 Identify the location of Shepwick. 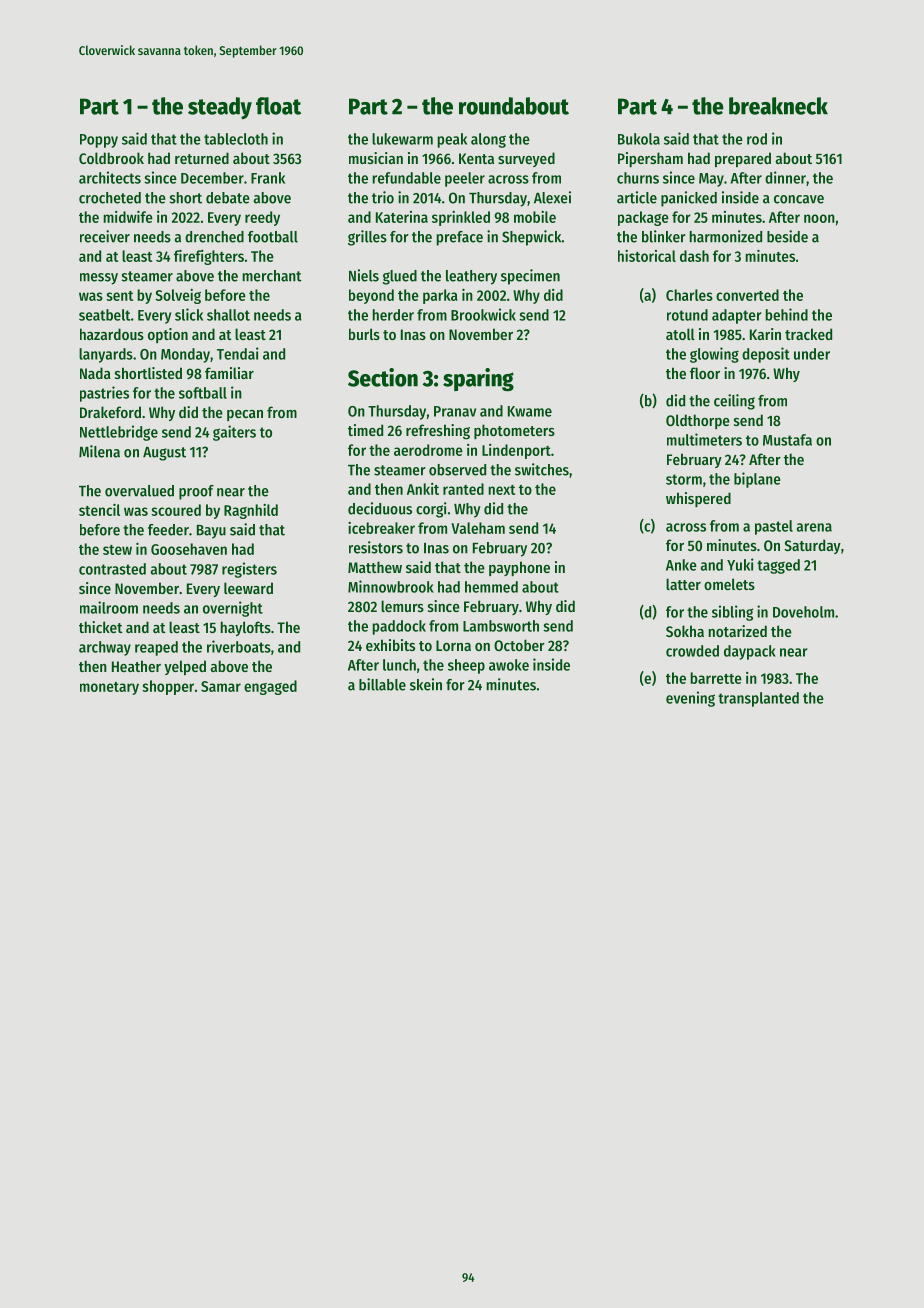
(531, 238).
